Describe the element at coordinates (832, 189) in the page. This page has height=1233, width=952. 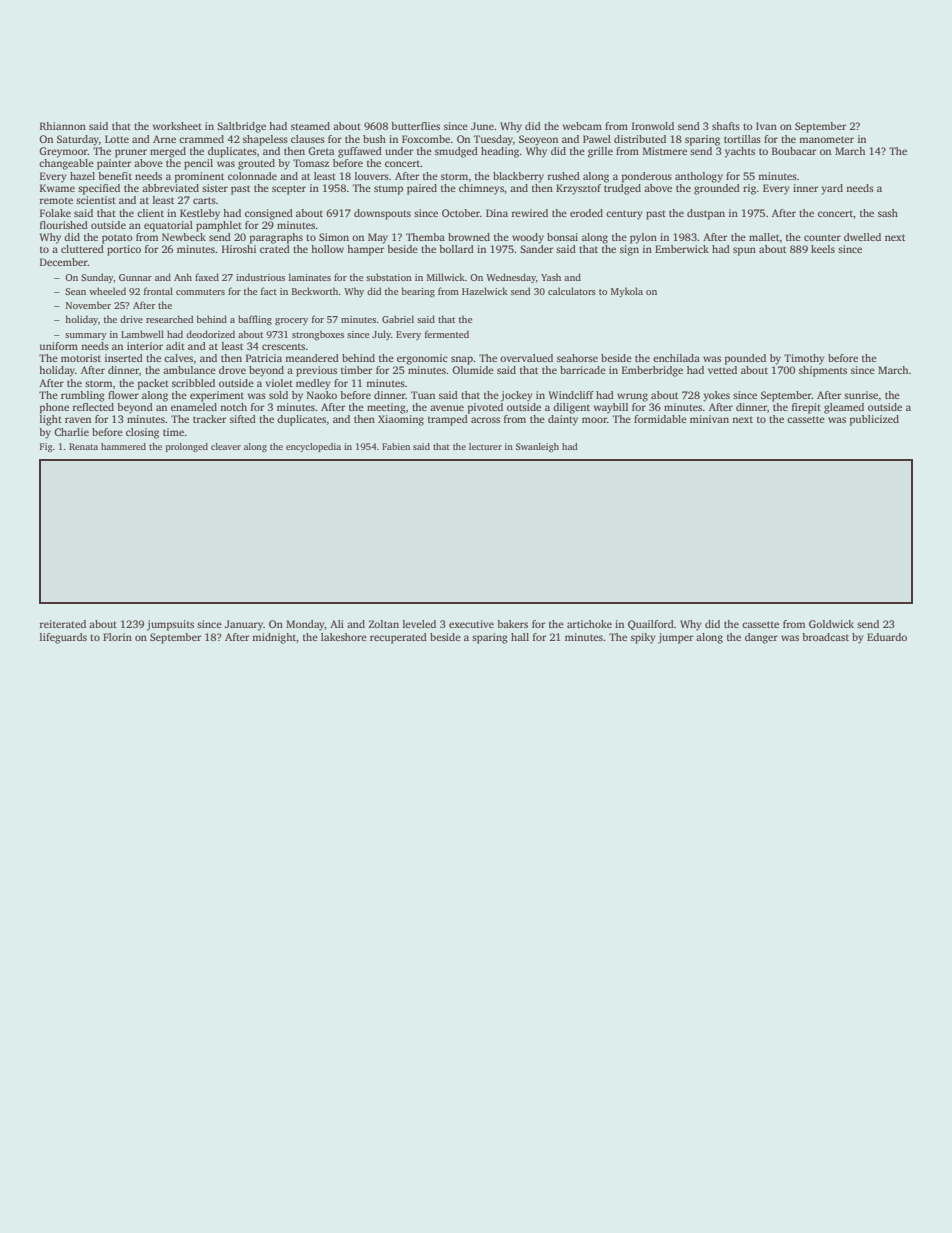
I see `yard` at that location.
